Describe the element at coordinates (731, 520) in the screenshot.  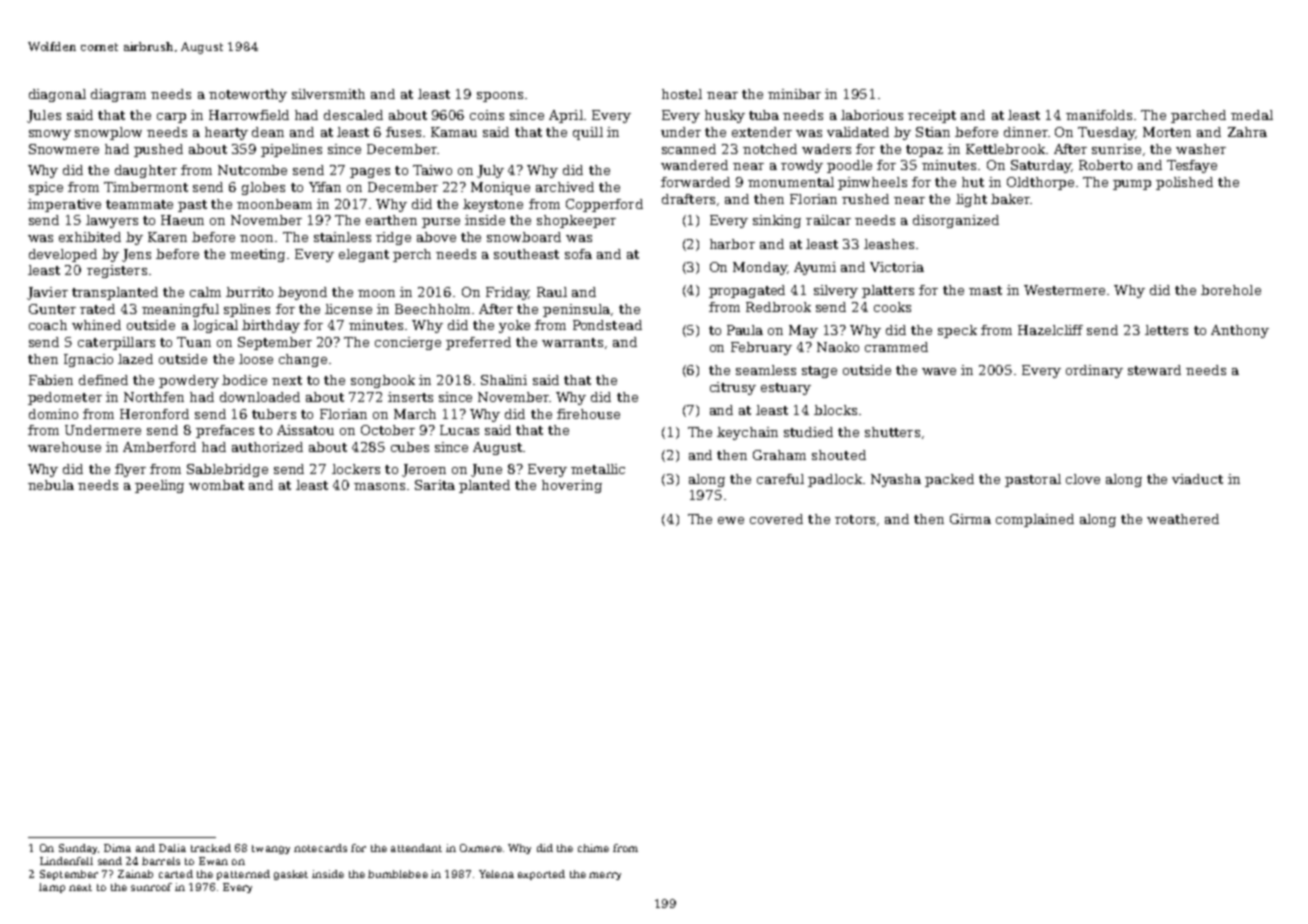
I see `ewe` at that location.
